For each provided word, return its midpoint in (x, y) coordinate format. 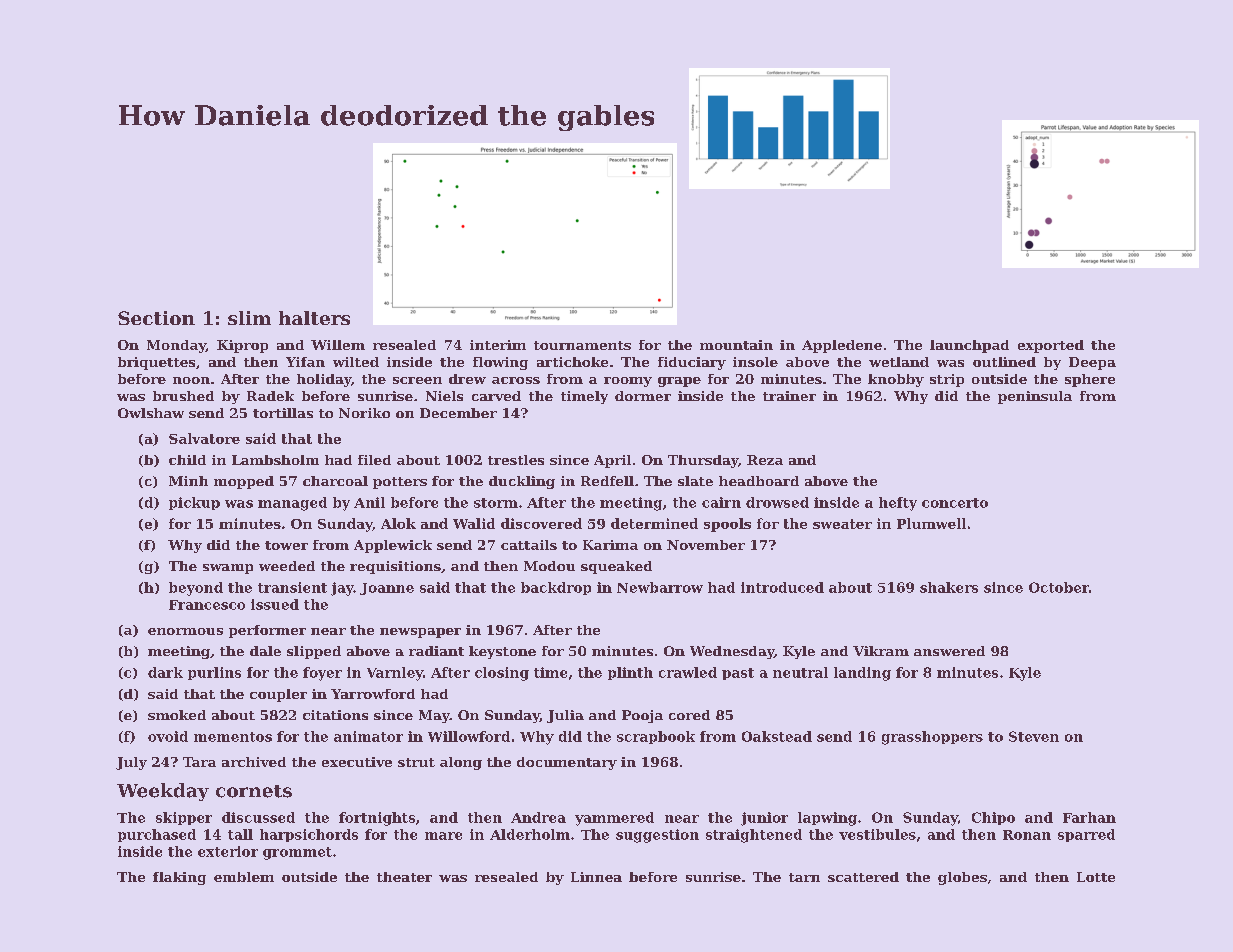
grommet (297, 853)
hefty (898, 504)
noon (191, 380)
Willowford (469, 736)
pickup (194, 503)
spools (727, 525)
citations (335, 715)
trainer (789, 396)
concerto (955, 503)
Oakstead (777, 736)
